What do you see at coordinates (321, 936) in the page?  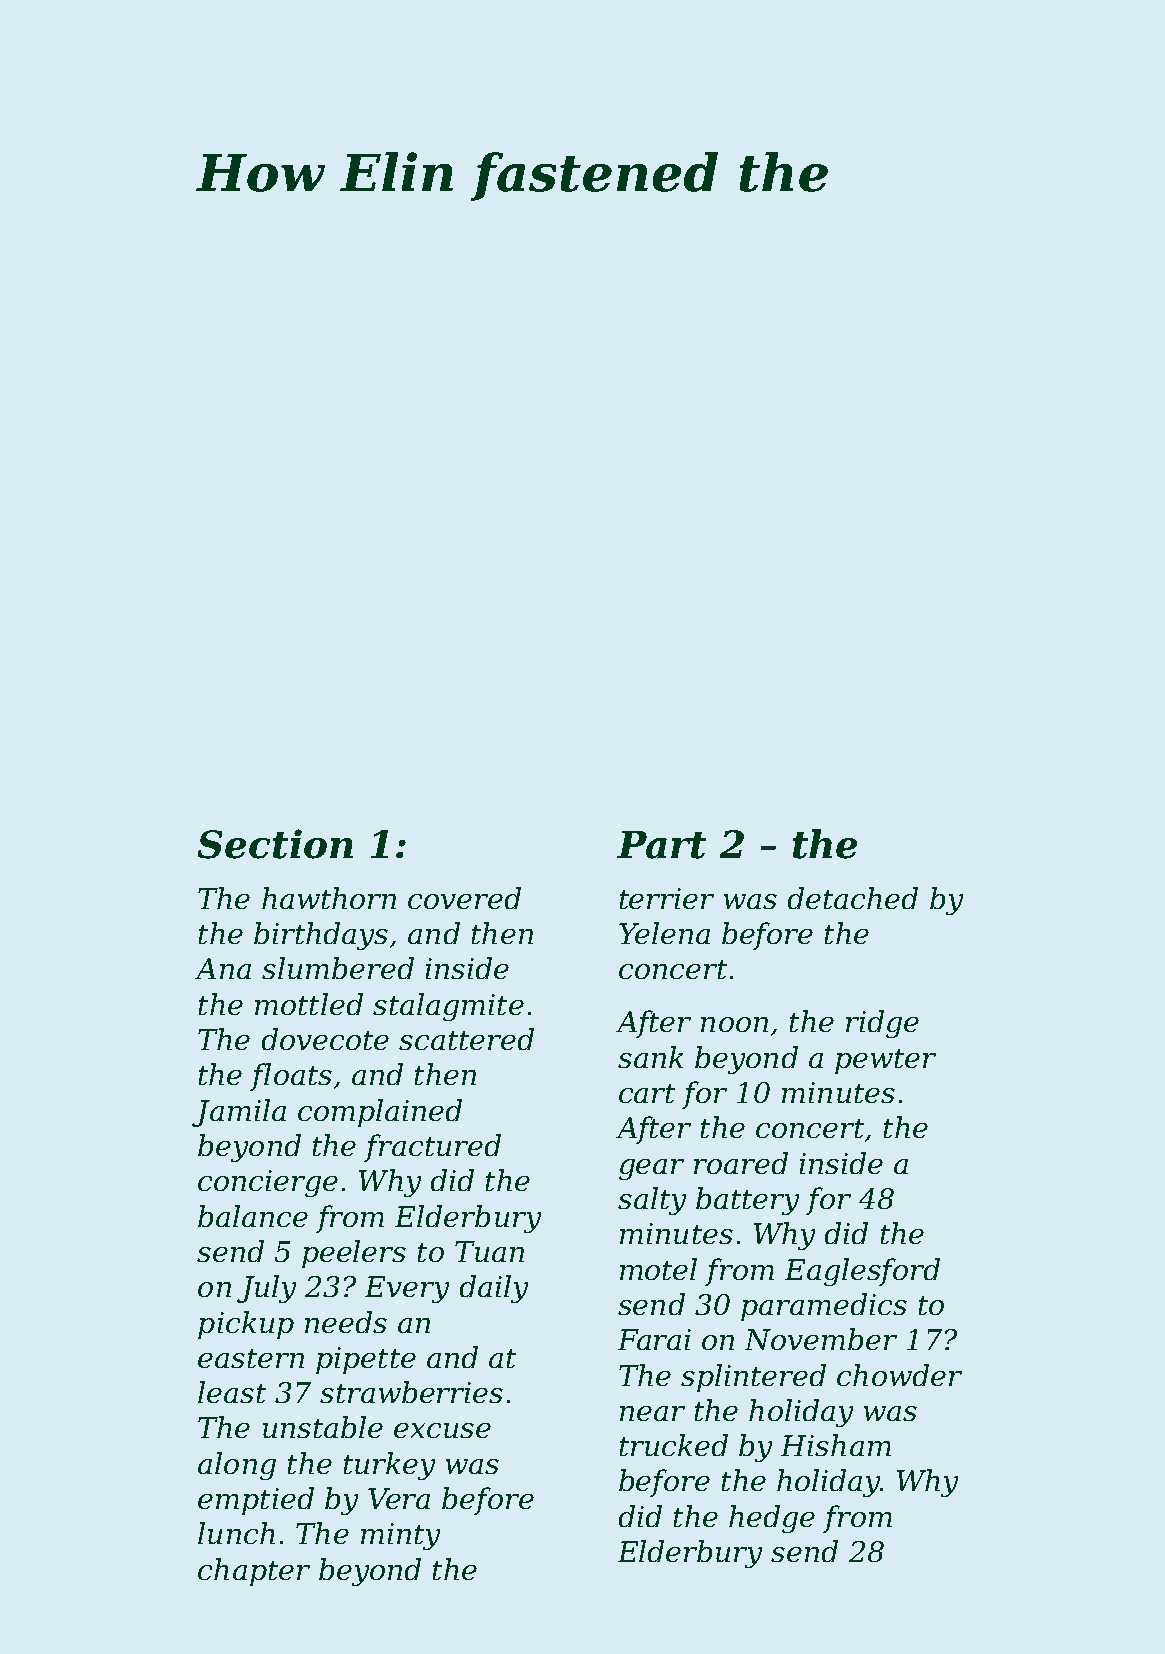 I see `birthdays` at bounding box center [321, 936].
